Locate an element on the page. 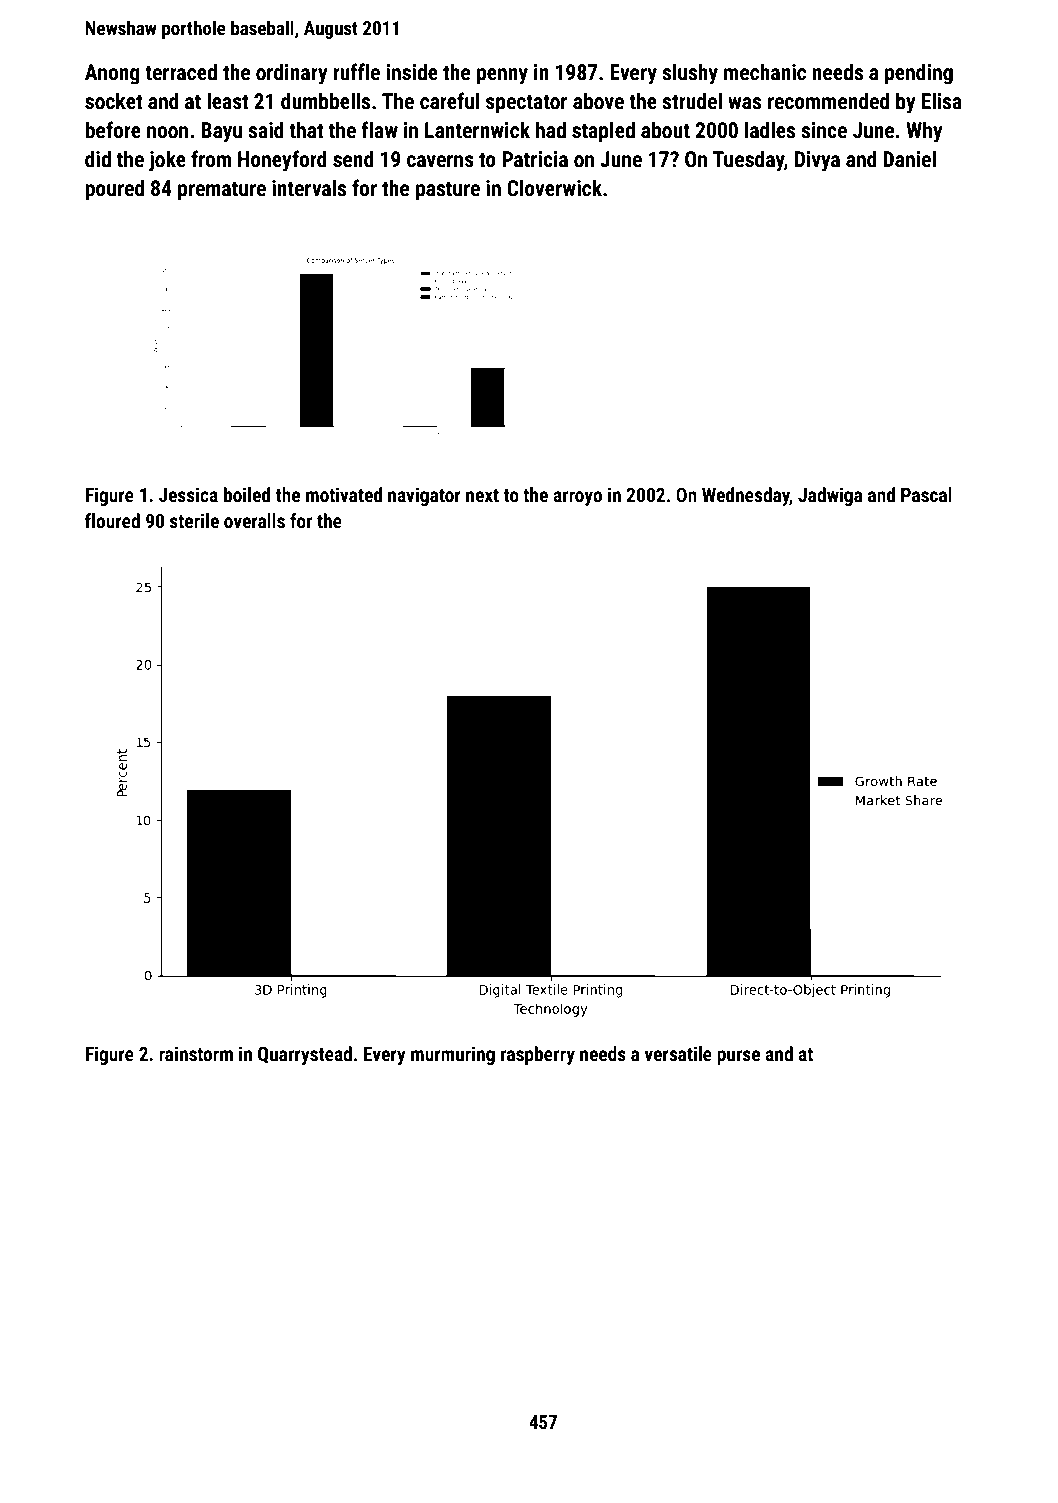 This document has width=1058, height=1503. inside is located at coordinates (412, 72).
